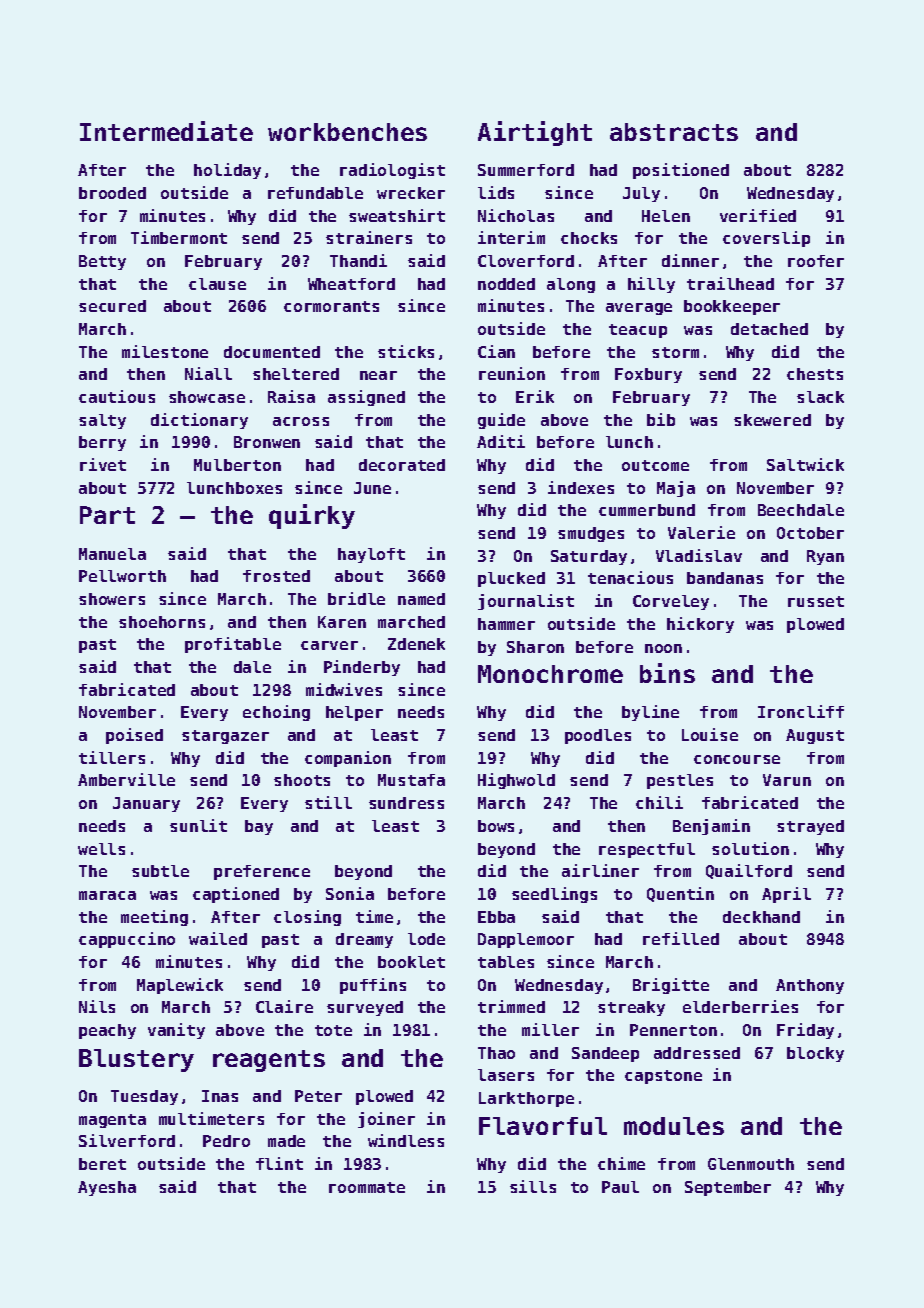 The image size is (924, 1308). Describe the element at coordinates (136, 1060) in the image. I see `Blustery` at that location.
